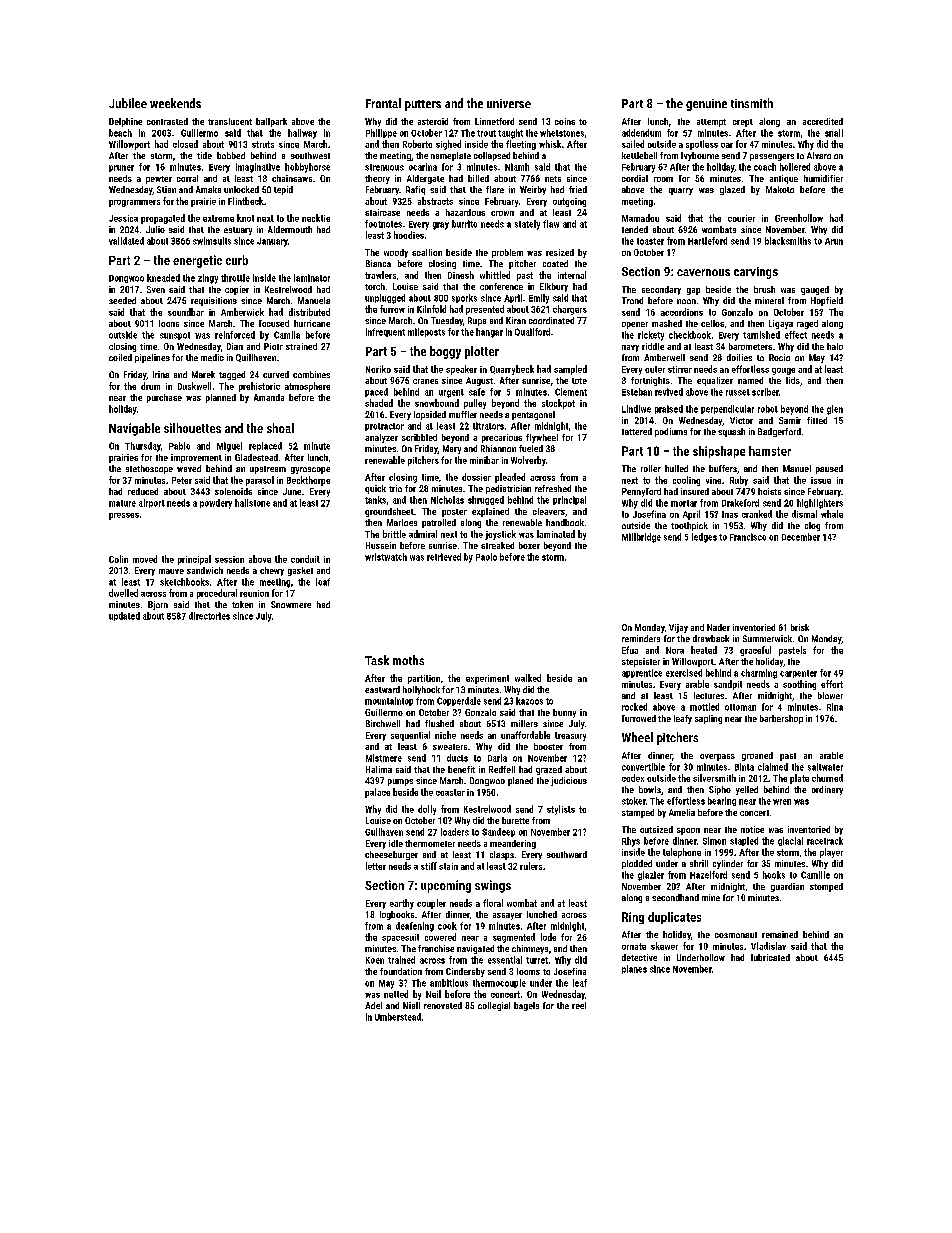 The width and height of the page is (952, 1233). Describe the element at coordinates (433, 121) in the page. I see `asteroid` at that location.
